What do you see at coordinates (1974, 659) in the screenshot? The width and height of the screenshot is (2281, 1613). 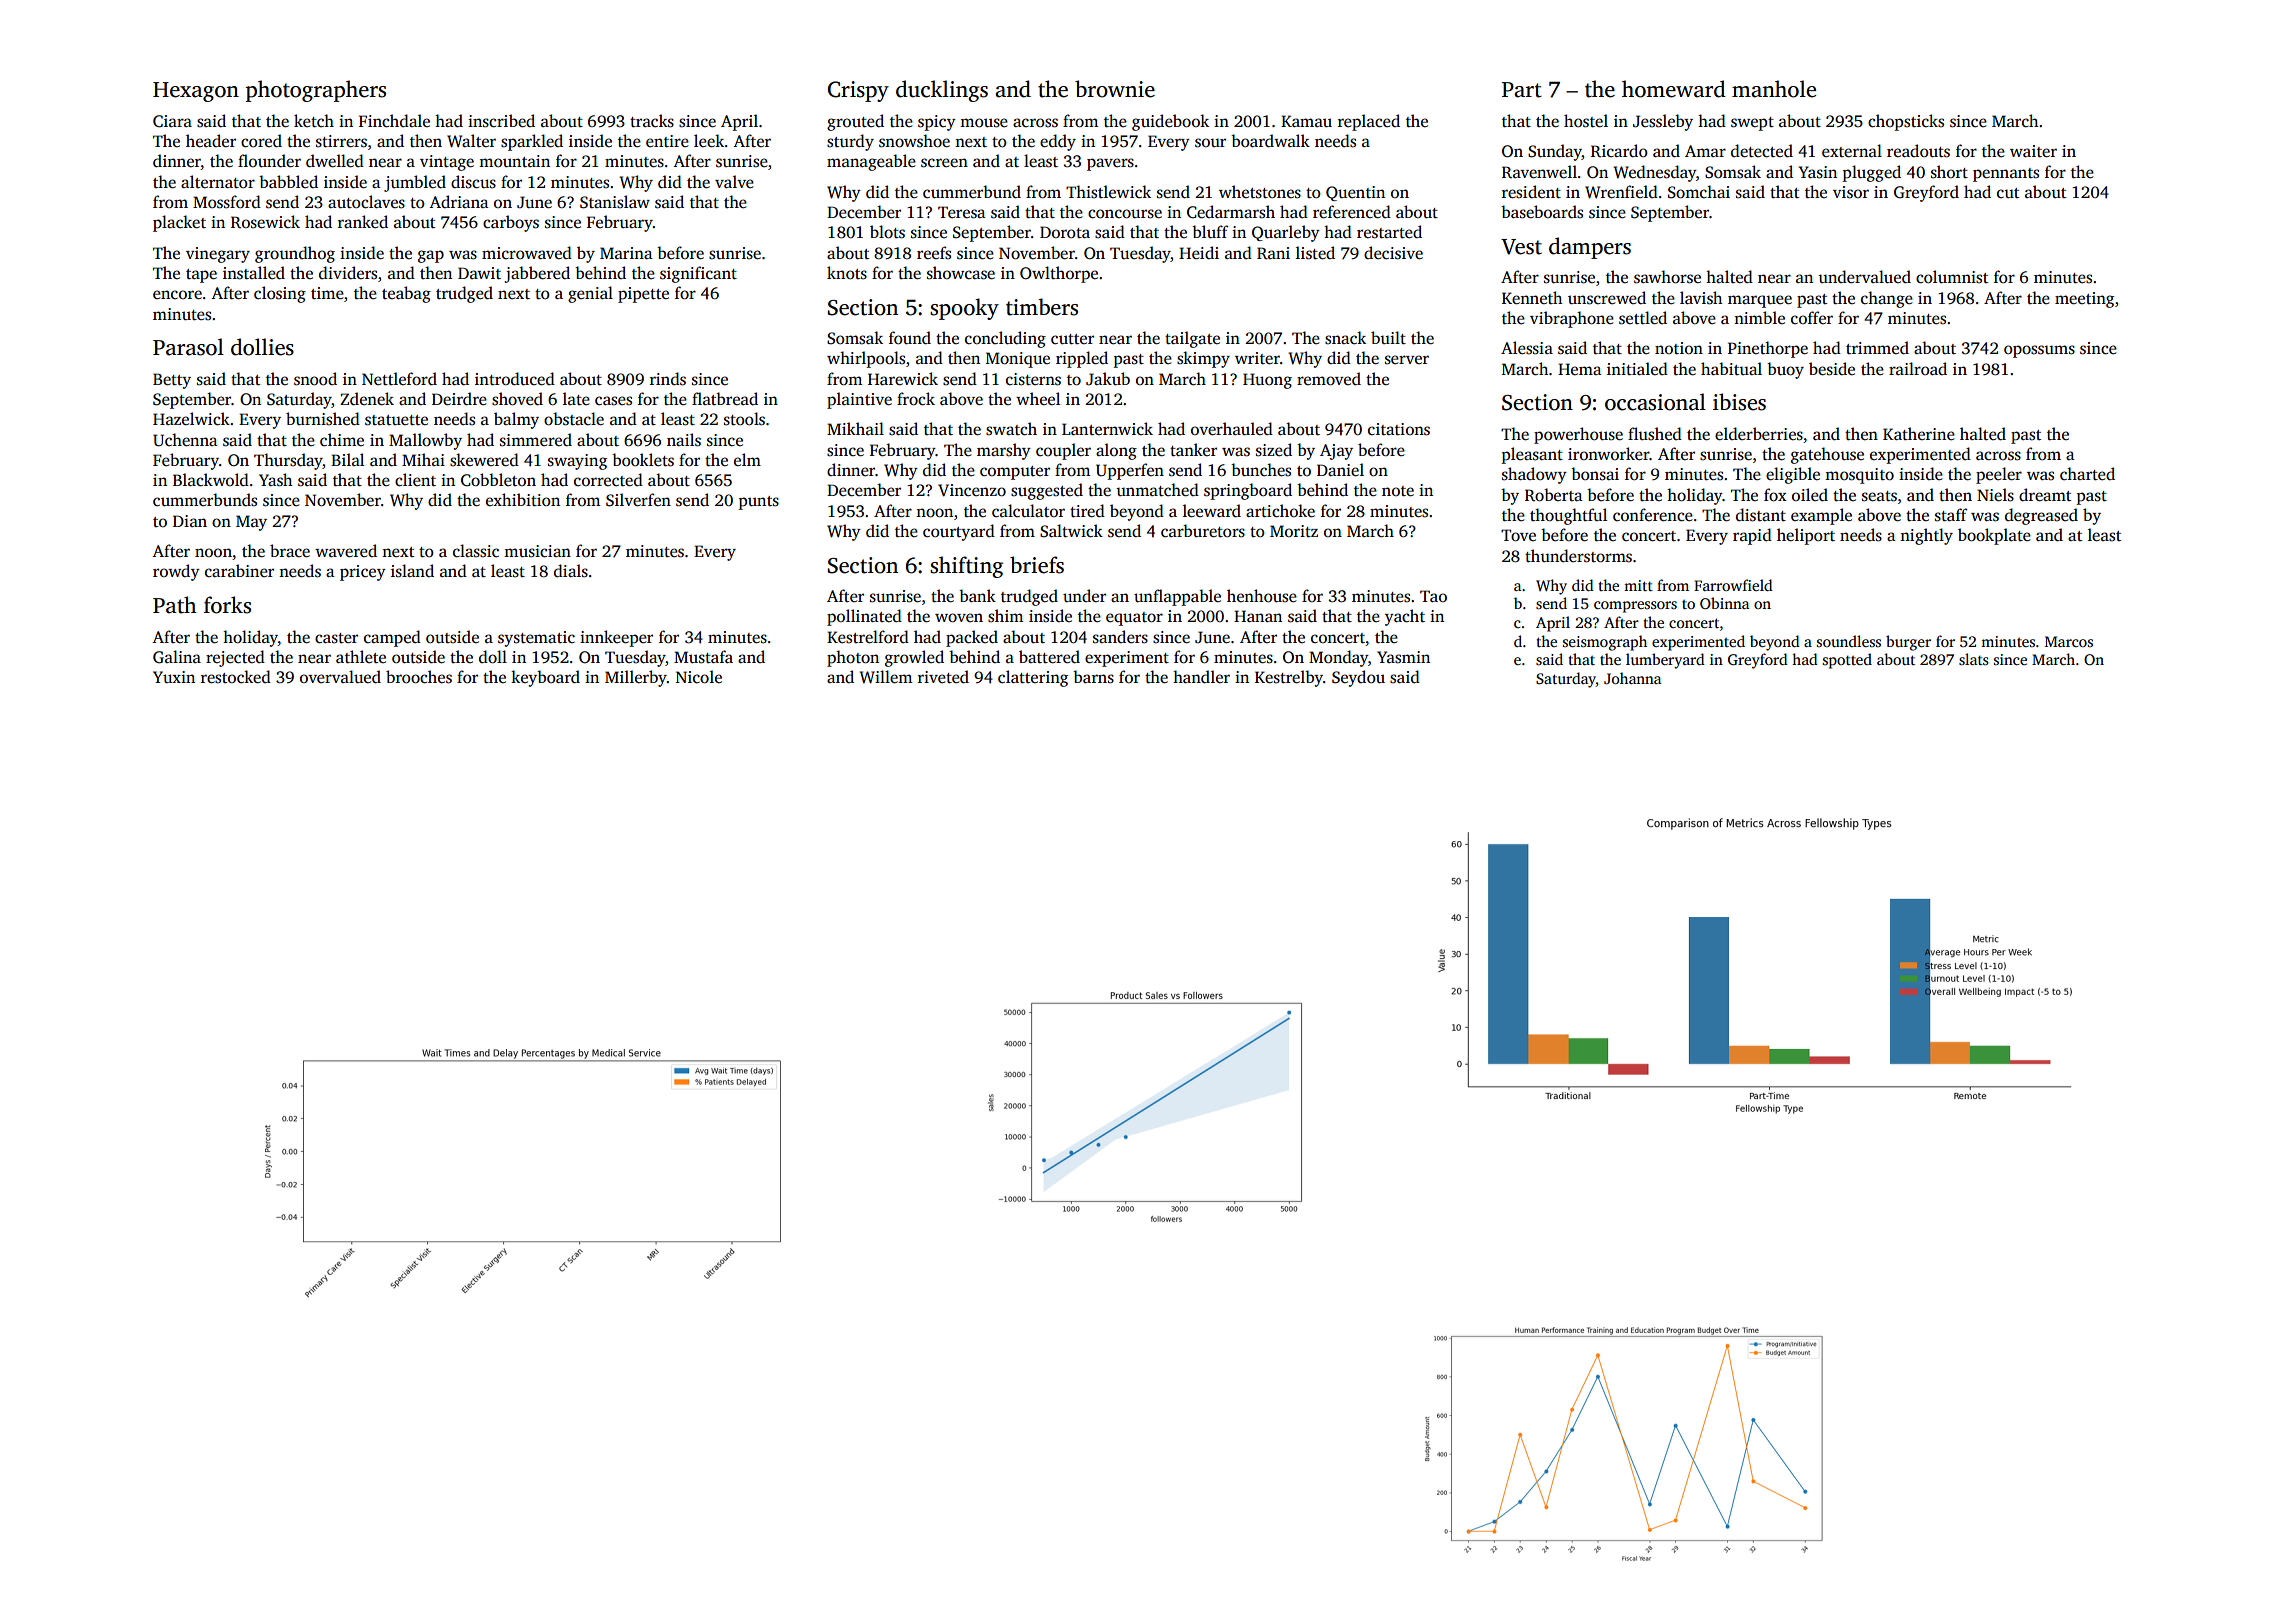 I see `slats` at bounding box center [1974, 659].
